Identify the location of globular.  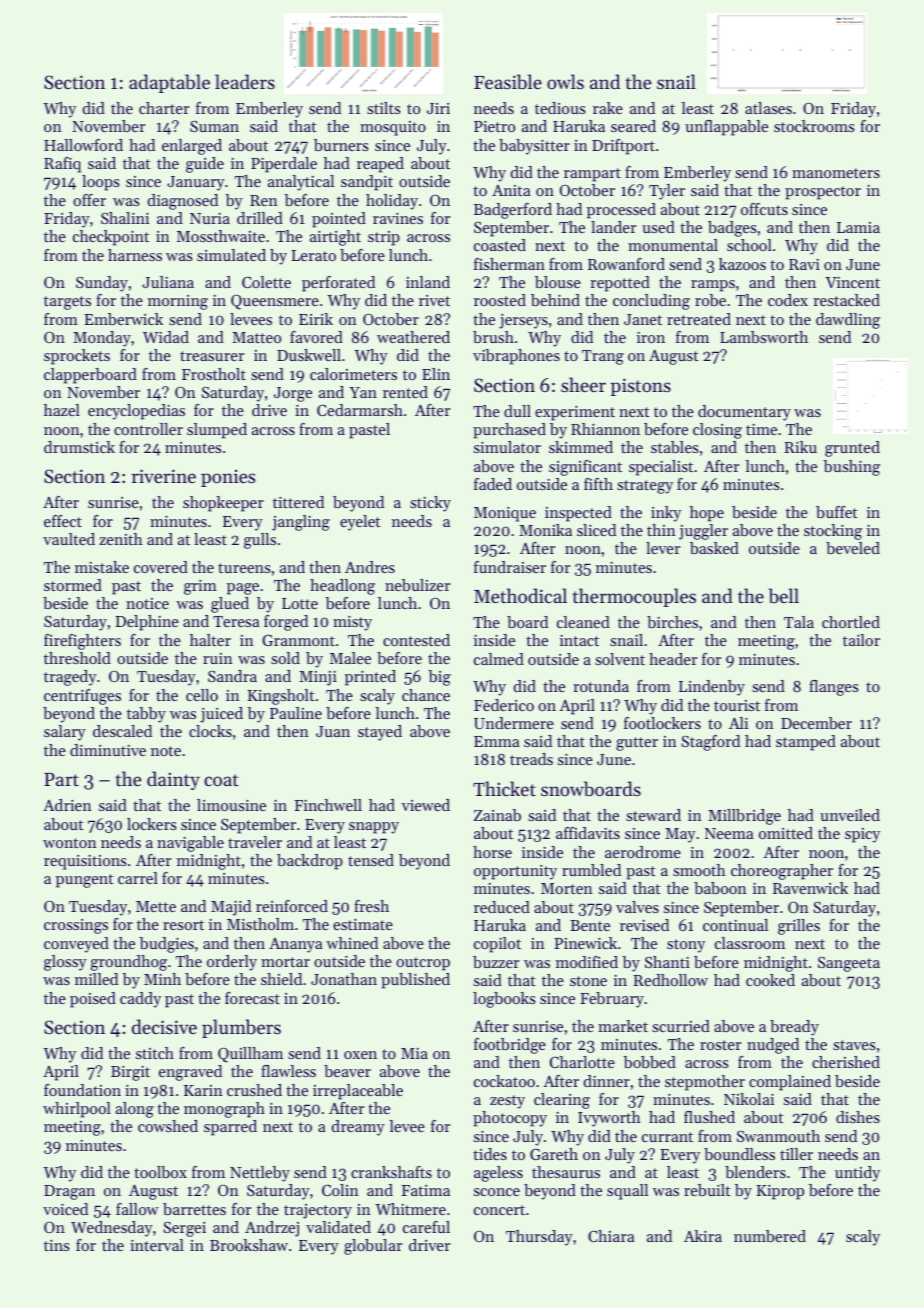
(373, 1247).
